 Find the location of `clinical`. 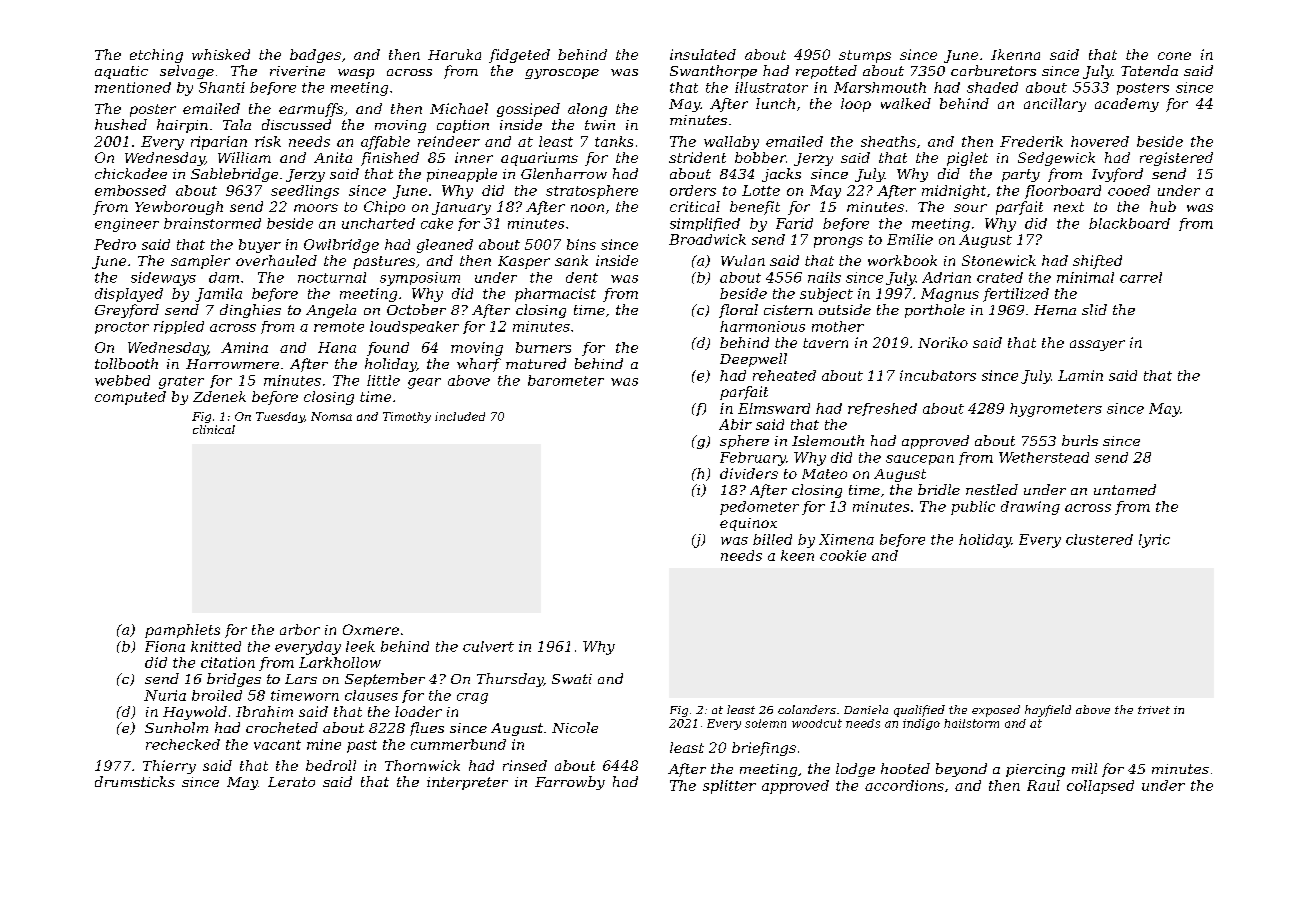

clinical is located at coordinates (214, 429).
